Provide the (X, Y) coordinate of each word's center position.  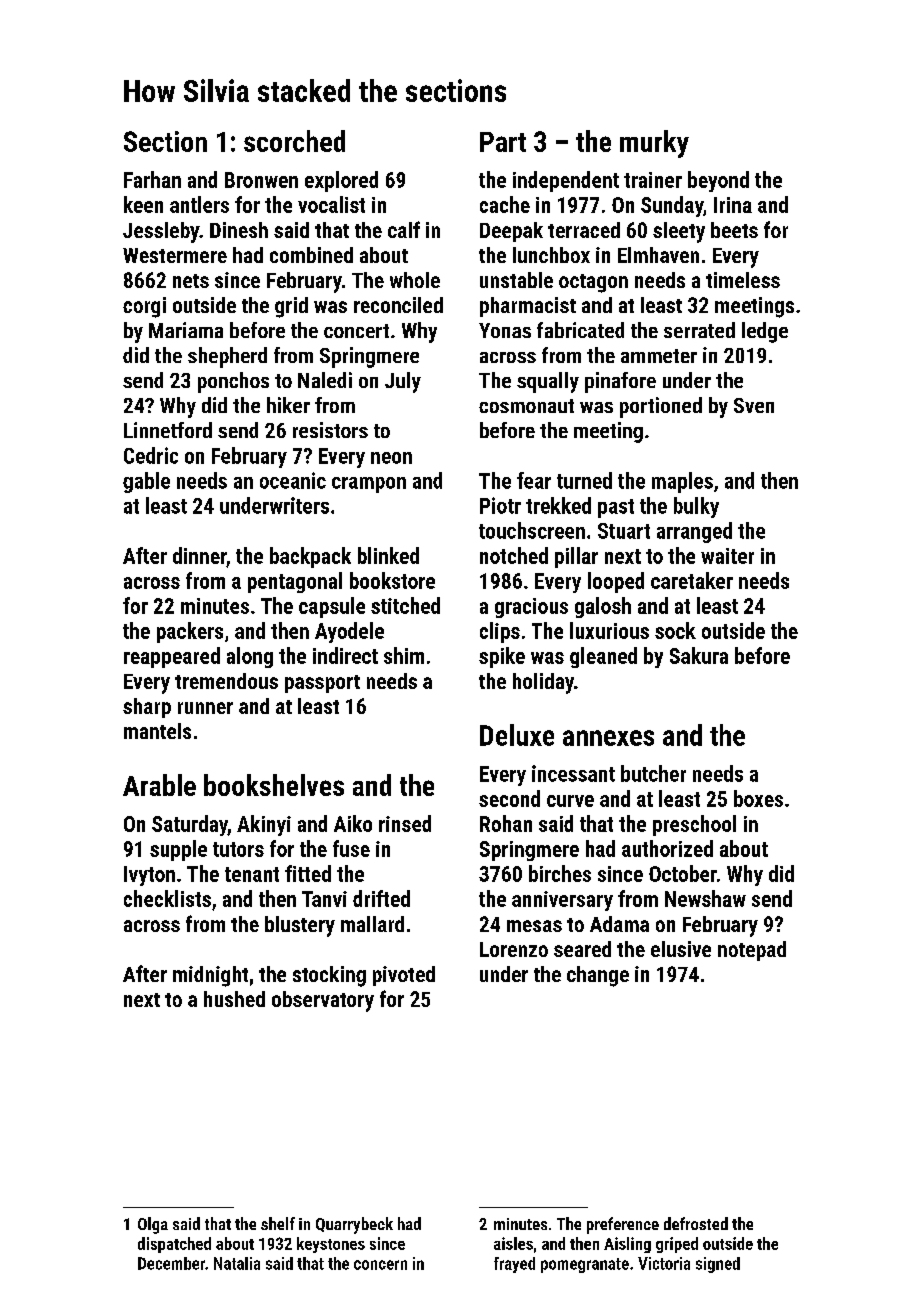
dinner (199, 555)
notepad (752, 951)
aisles (513, 1243)
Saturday (190, 825)
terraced (584, 230)
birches (560, 873)
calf (404, 229)
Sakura (699, 655)
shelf (278, 1223)
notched (514, 555)
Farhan (152, 179)
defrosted (696, 1223)
